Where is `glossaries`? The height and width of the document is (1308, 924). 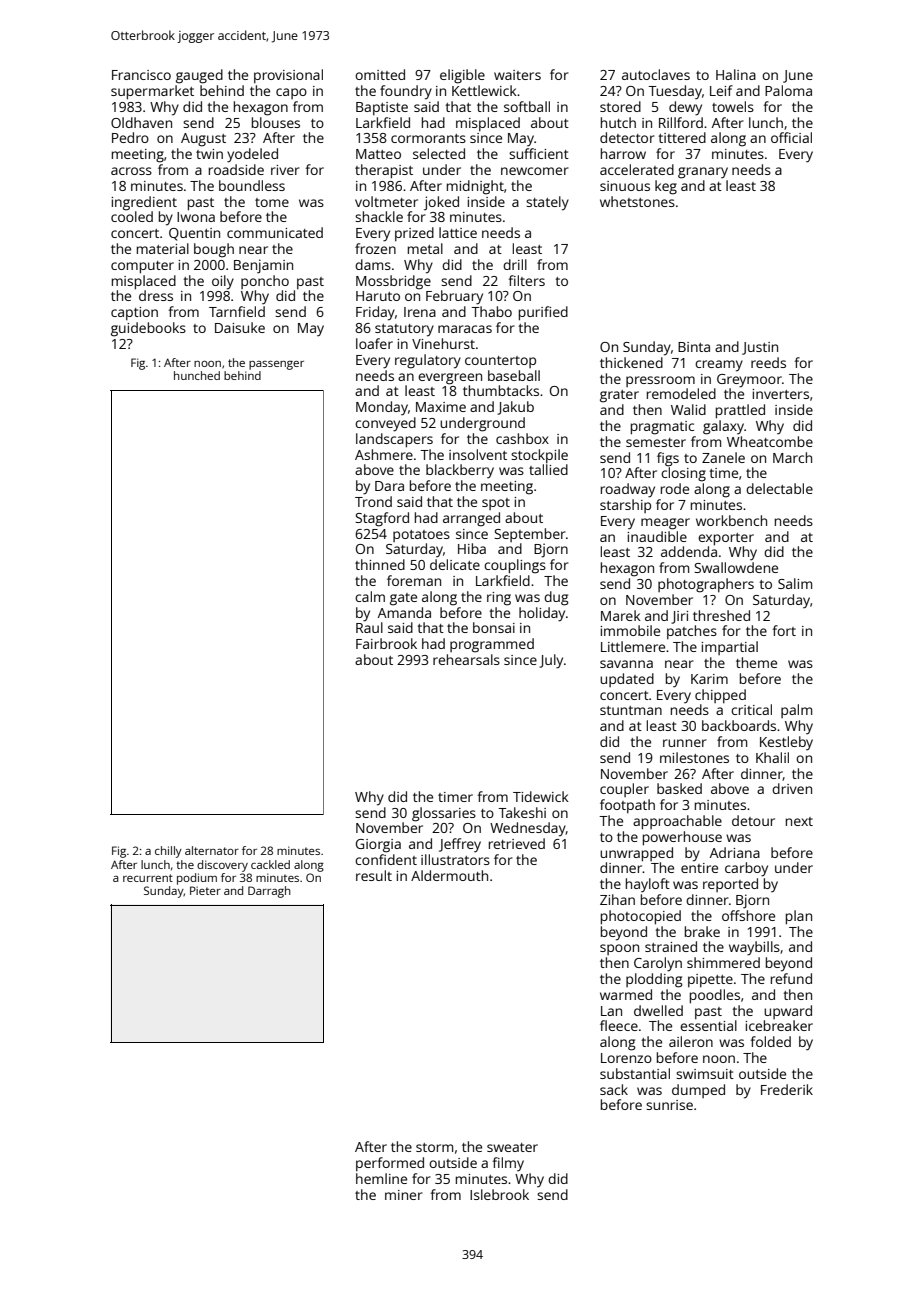
glossaries is located at coordinates (444, 814).
